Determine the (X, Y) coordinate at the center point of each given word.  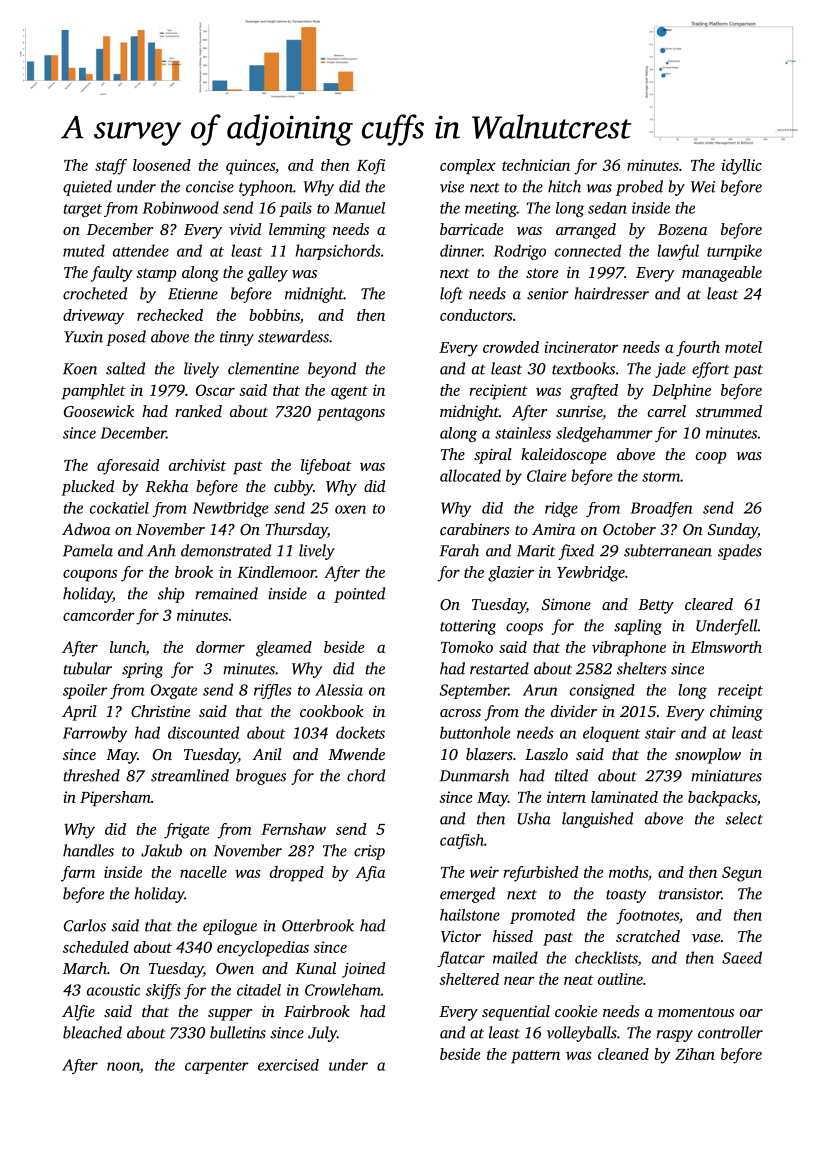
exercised (288, 1065)
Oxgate (174, 691)
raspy (674, 1036)
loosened (162, 165)
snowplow (708, 756)
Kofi (371, 167)
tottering (468, 627)
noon (123, 1066)
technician (536, 165)
